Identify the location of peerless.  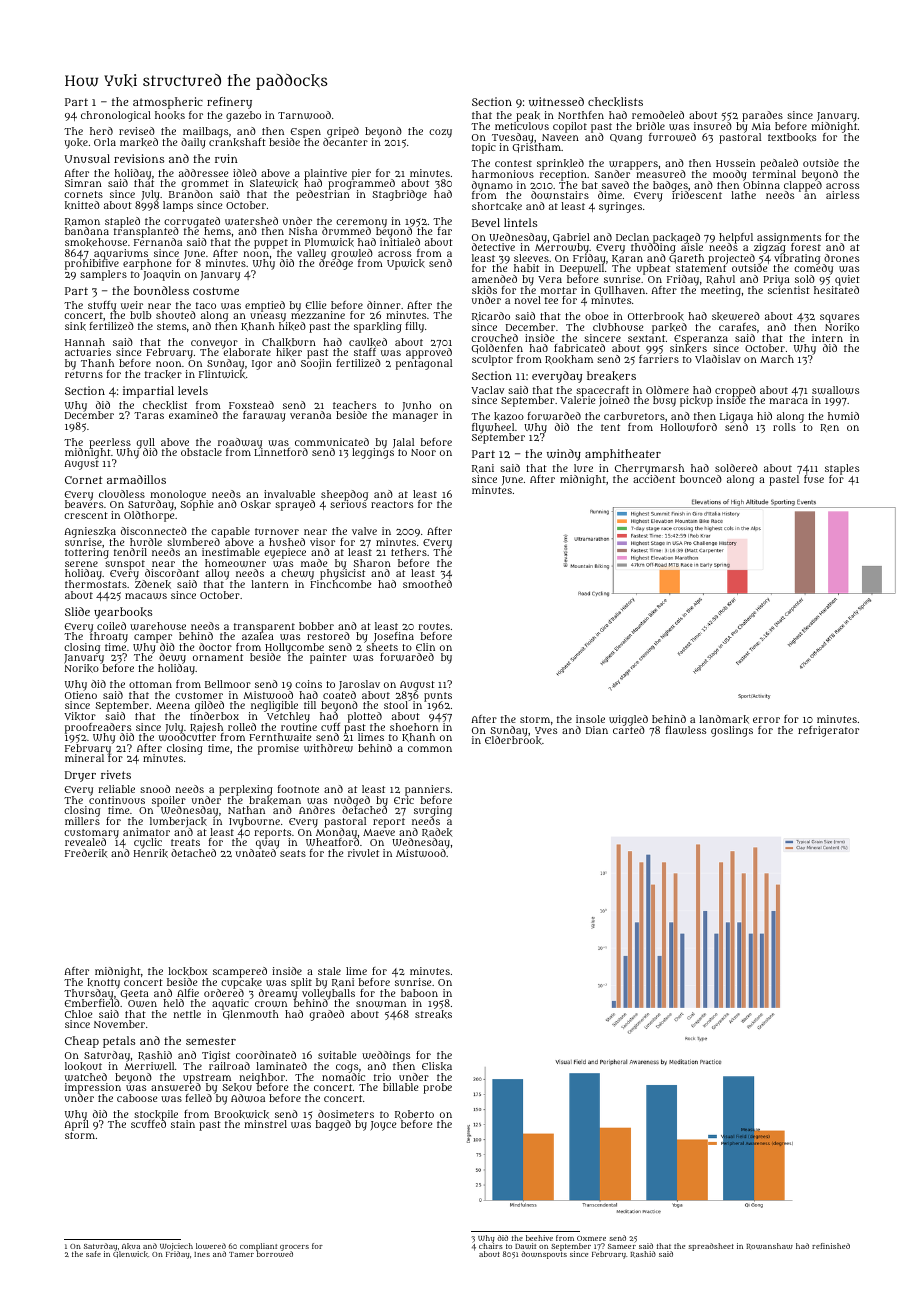
(110, 443).
